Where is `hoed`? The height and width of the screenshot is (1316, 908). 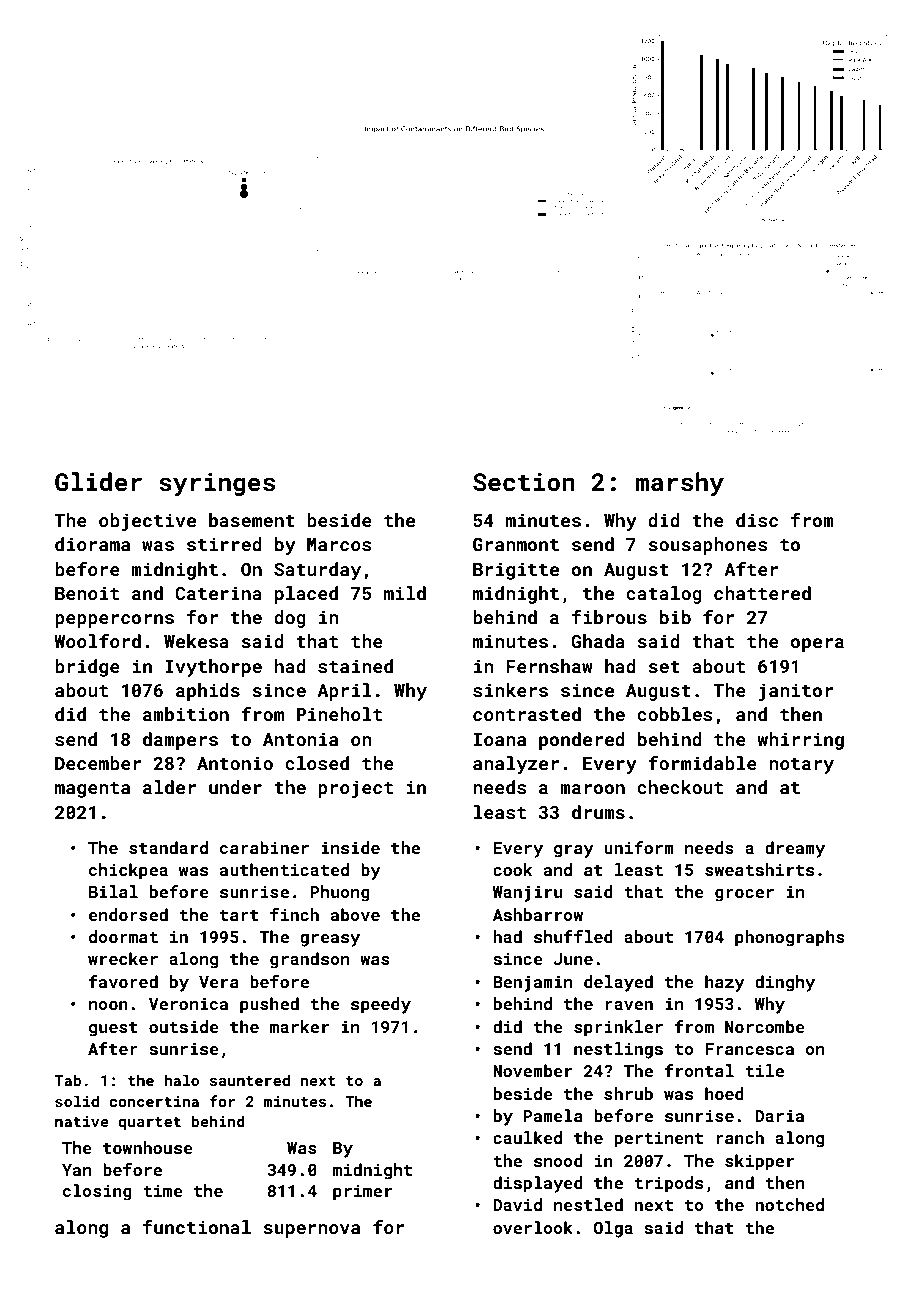
hoed is located at coordinates (724, 1093).
